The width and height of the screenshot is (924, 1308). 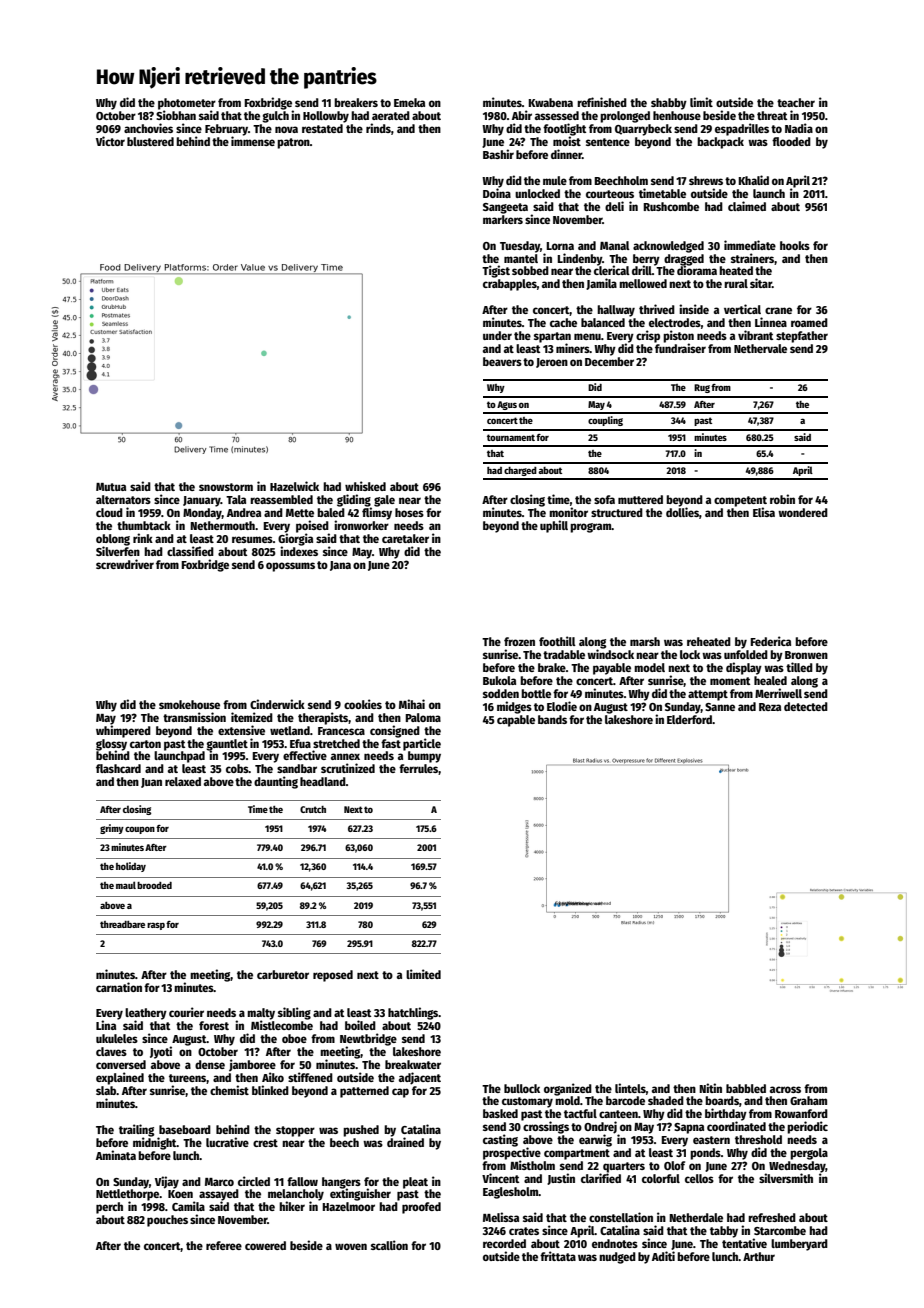 What do you see at coordinates (293, 143) in the screenshot?
I see `patron` at bounding box center [293, 143].
